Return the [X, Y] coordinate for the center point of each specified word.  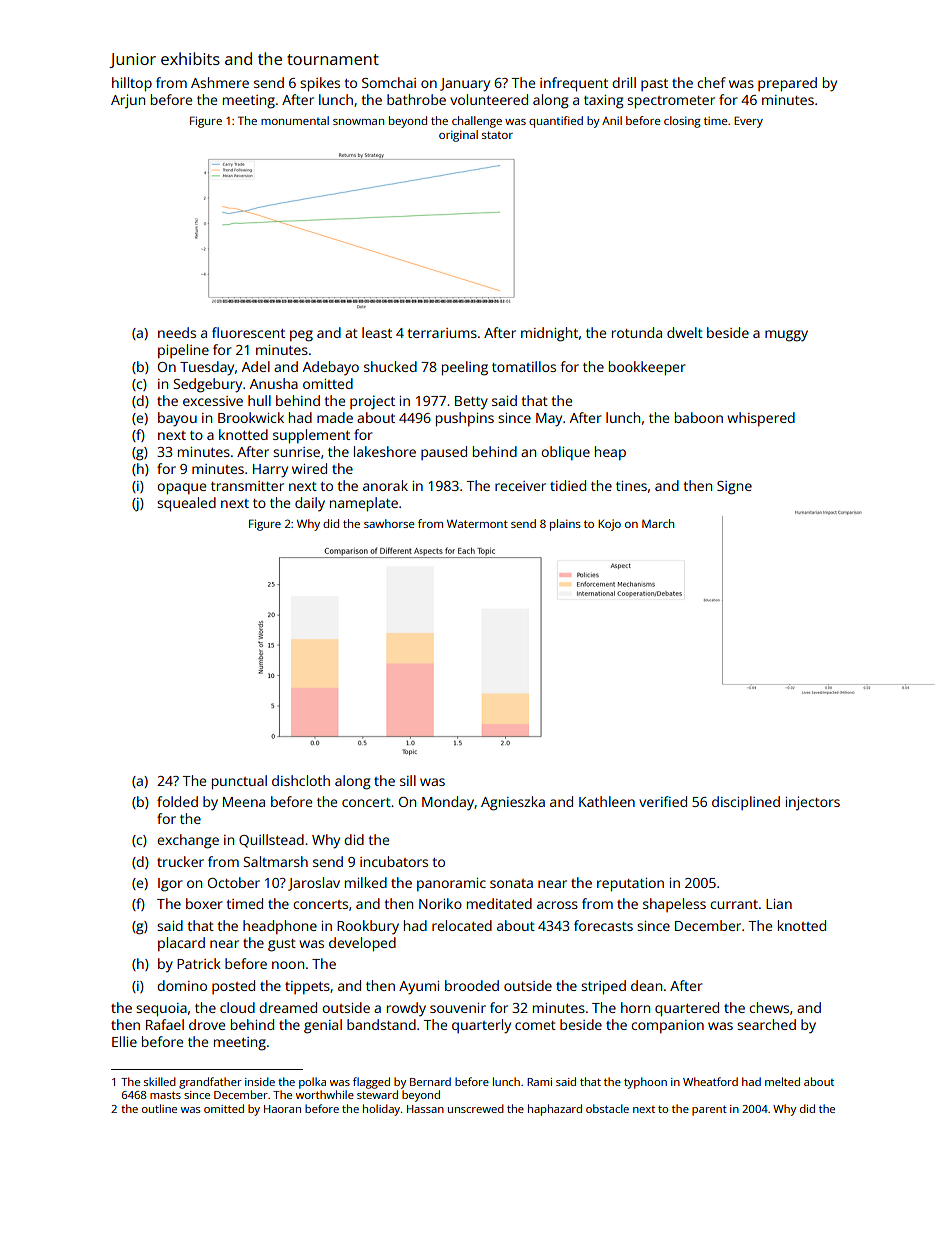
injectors [812, 803]
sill [408, 780]
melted [782, 1081]
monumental [295, 120]
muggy [786, 336]
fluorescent [248, 332]
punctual [239, 782]
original [458, 136]
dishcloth [301, 780]
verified [663, 801]
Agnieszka [513, 803]
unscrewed [476, 1108]
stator [497, 135]
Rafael [165, 1024]
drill [624, 82]
